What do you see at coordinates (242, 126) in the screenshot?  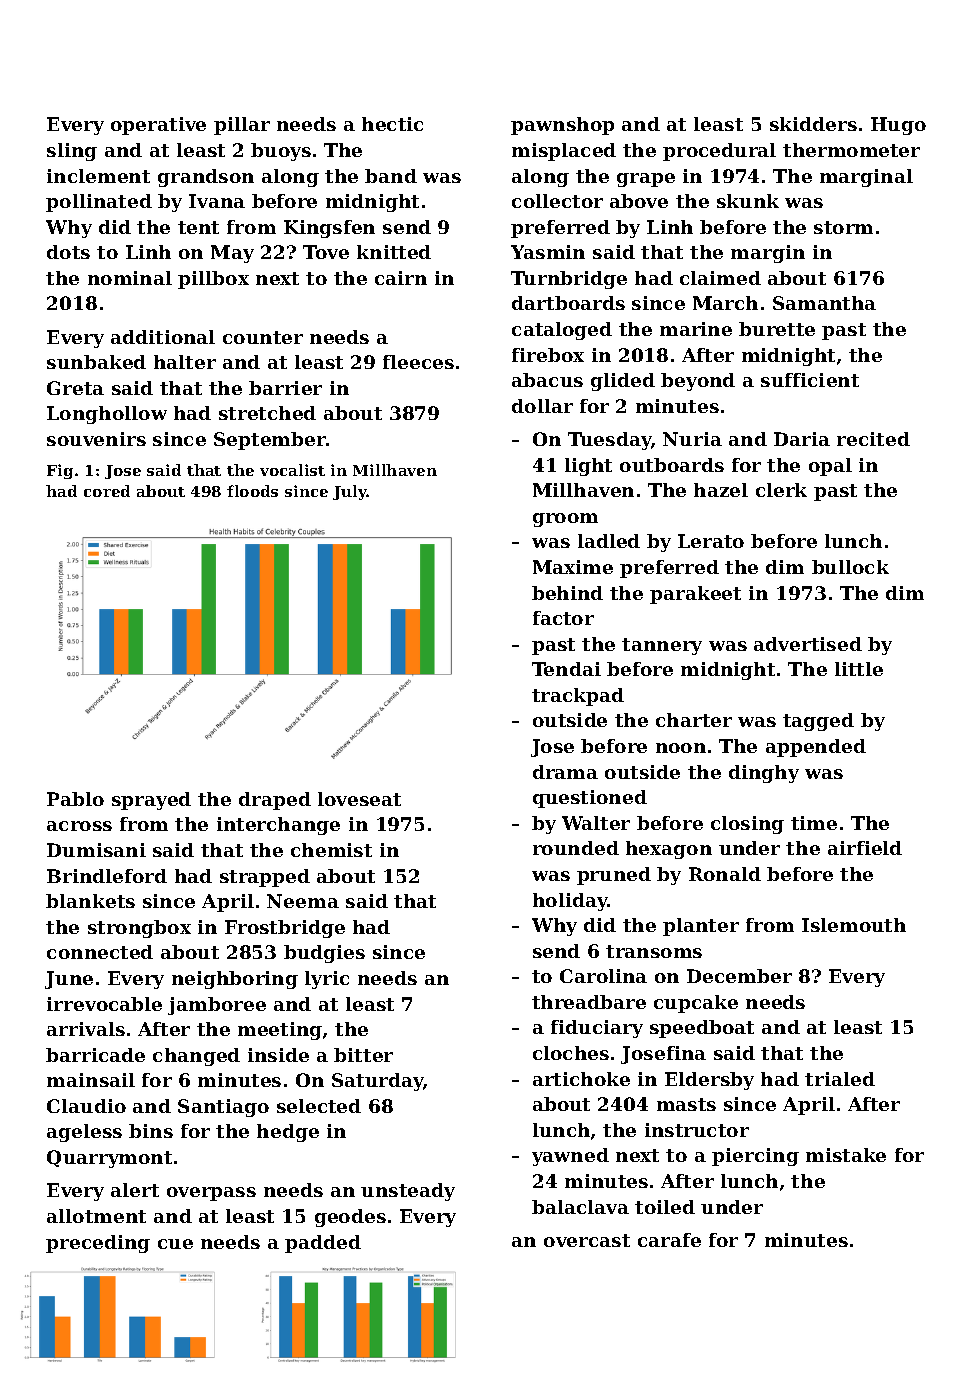 I see `pillar` at bounding box center [242, 126].
